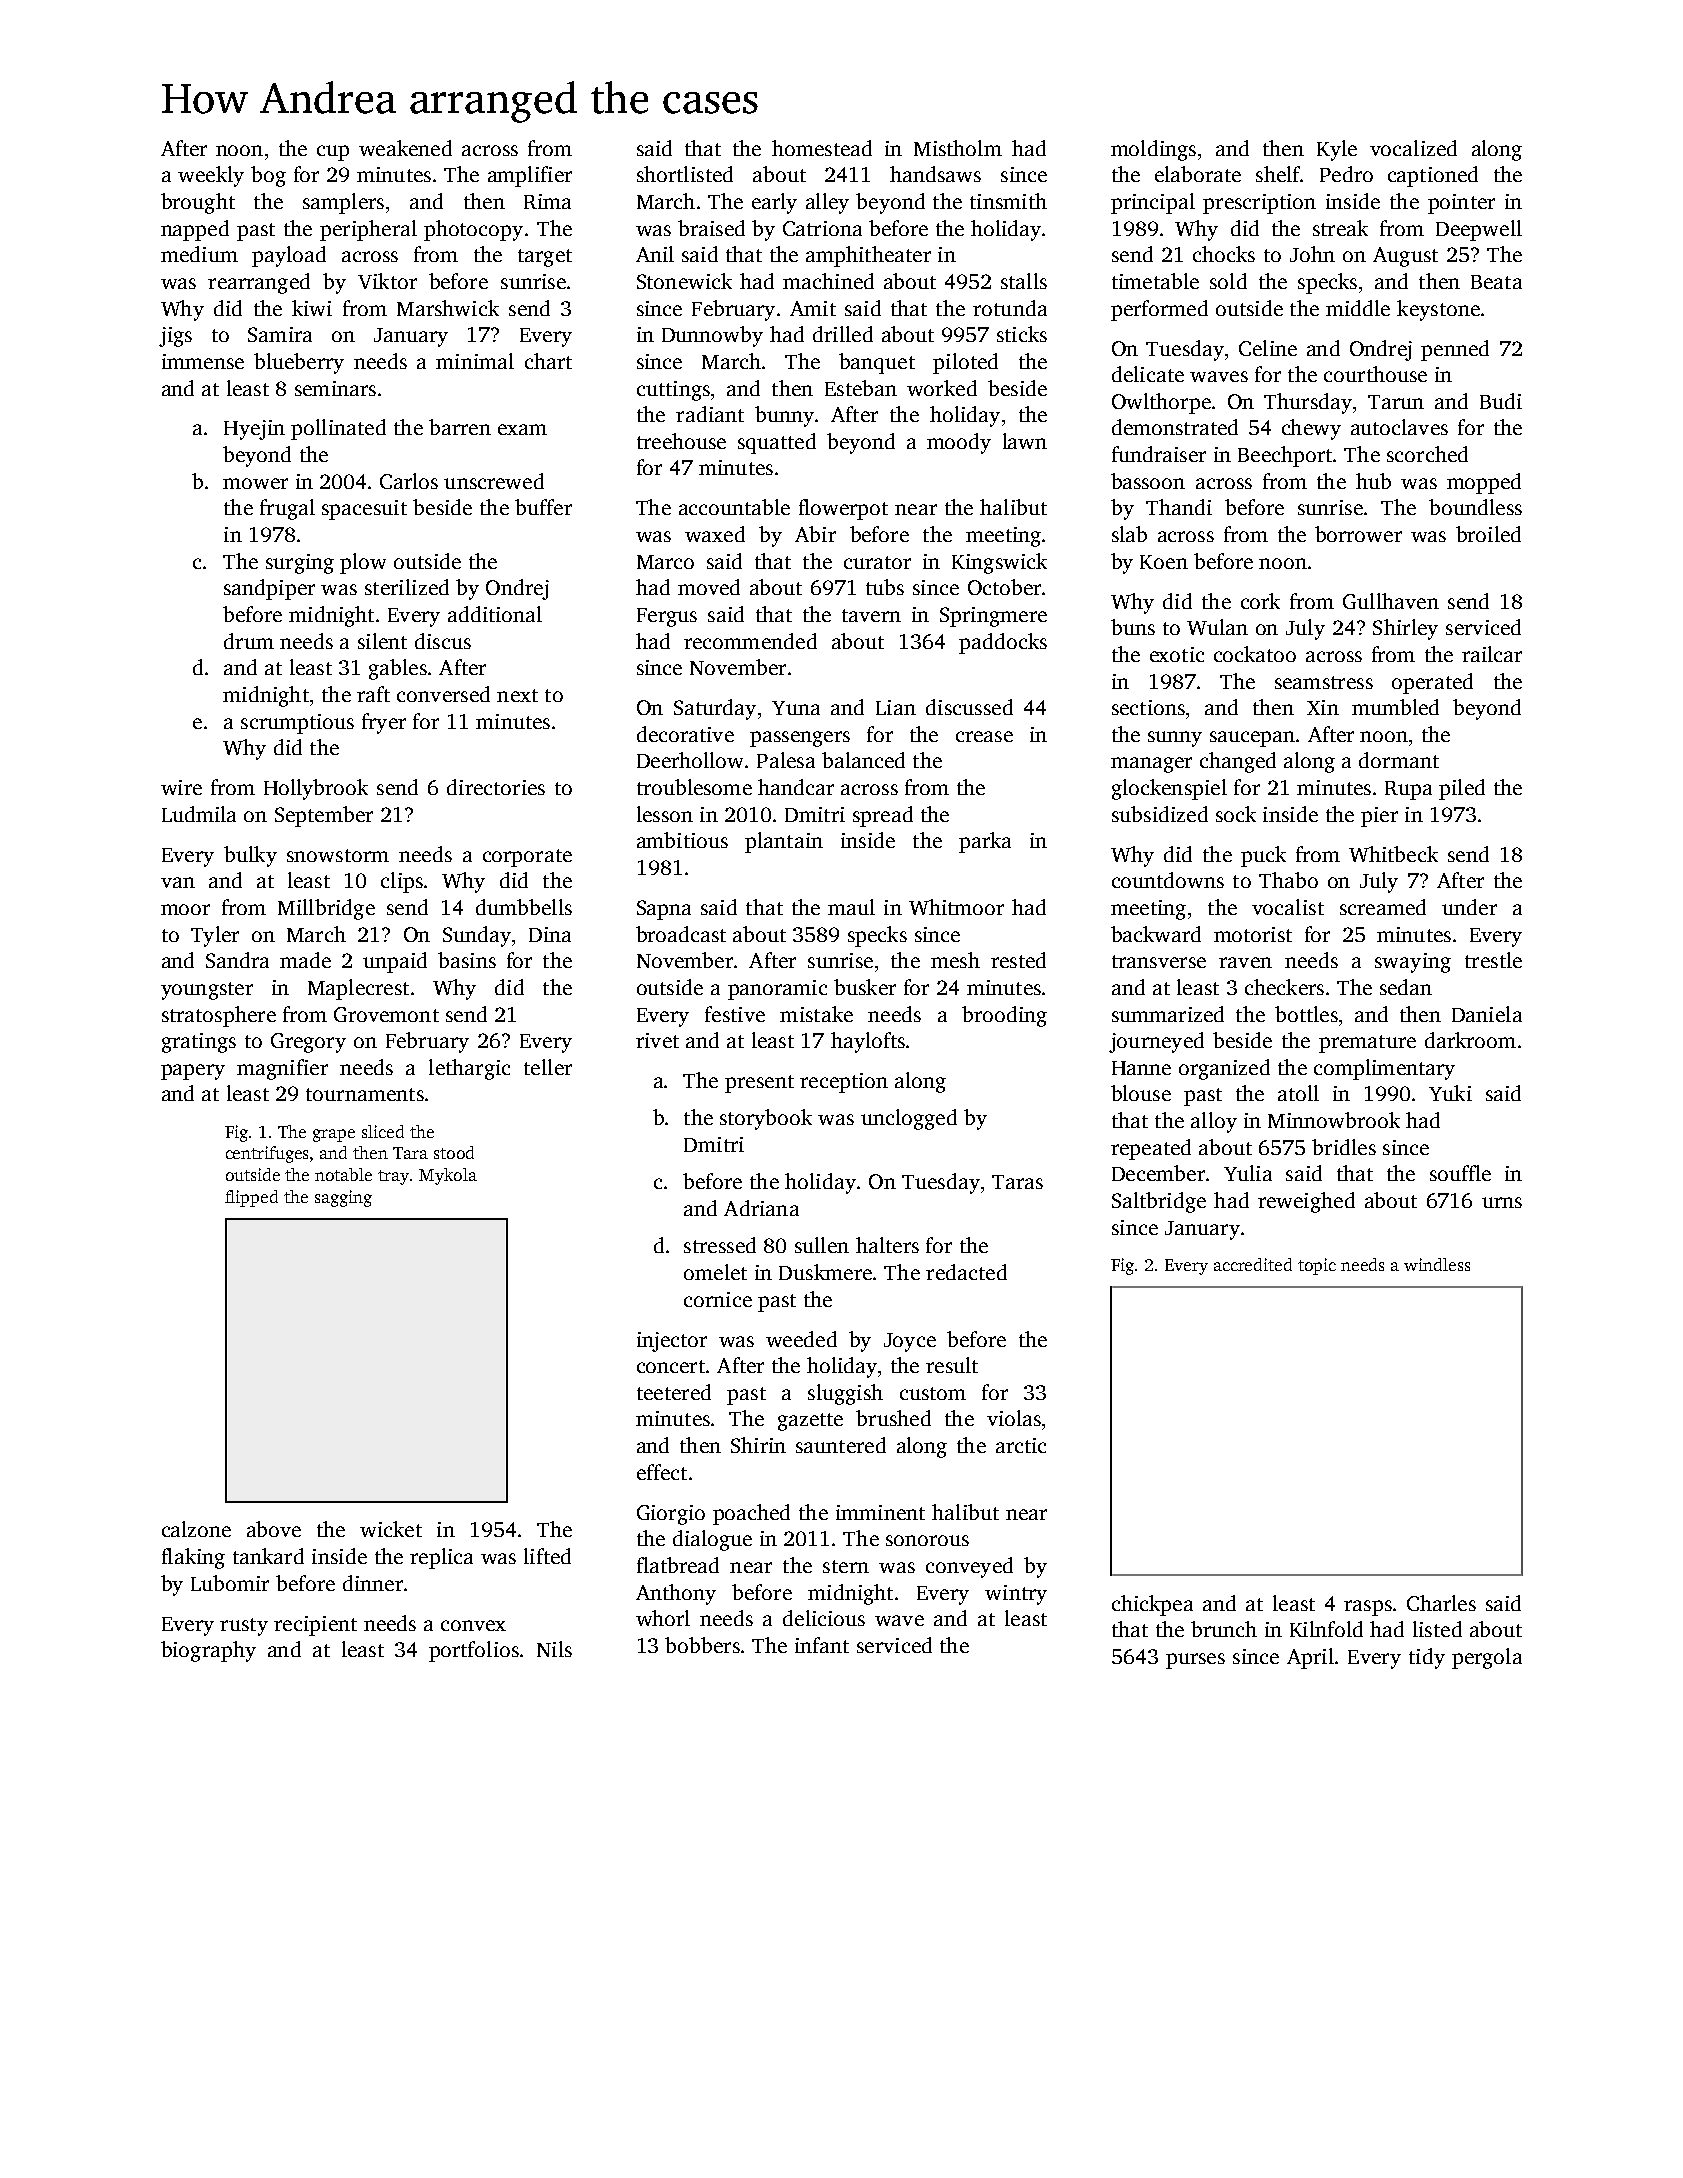 The width and height of the screenshot is (1683, 2178). What do you see at coordinates (958, 148) in the screenshot?
I see `Mistholm` at bounding box center [958, 148].
